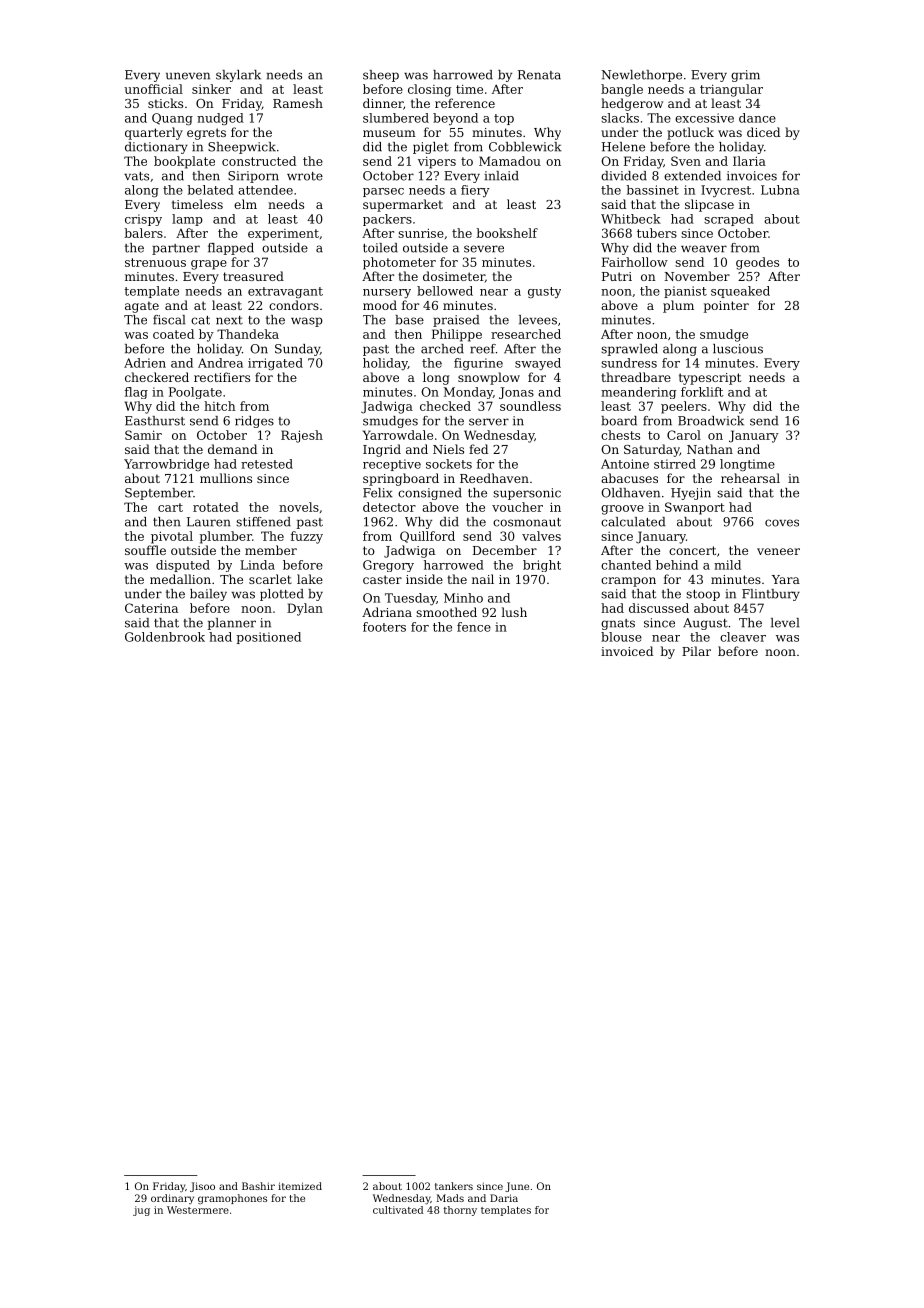  Describe the element at coordinates (539, 75) in the screenshot. I see `Renata` at that location.
